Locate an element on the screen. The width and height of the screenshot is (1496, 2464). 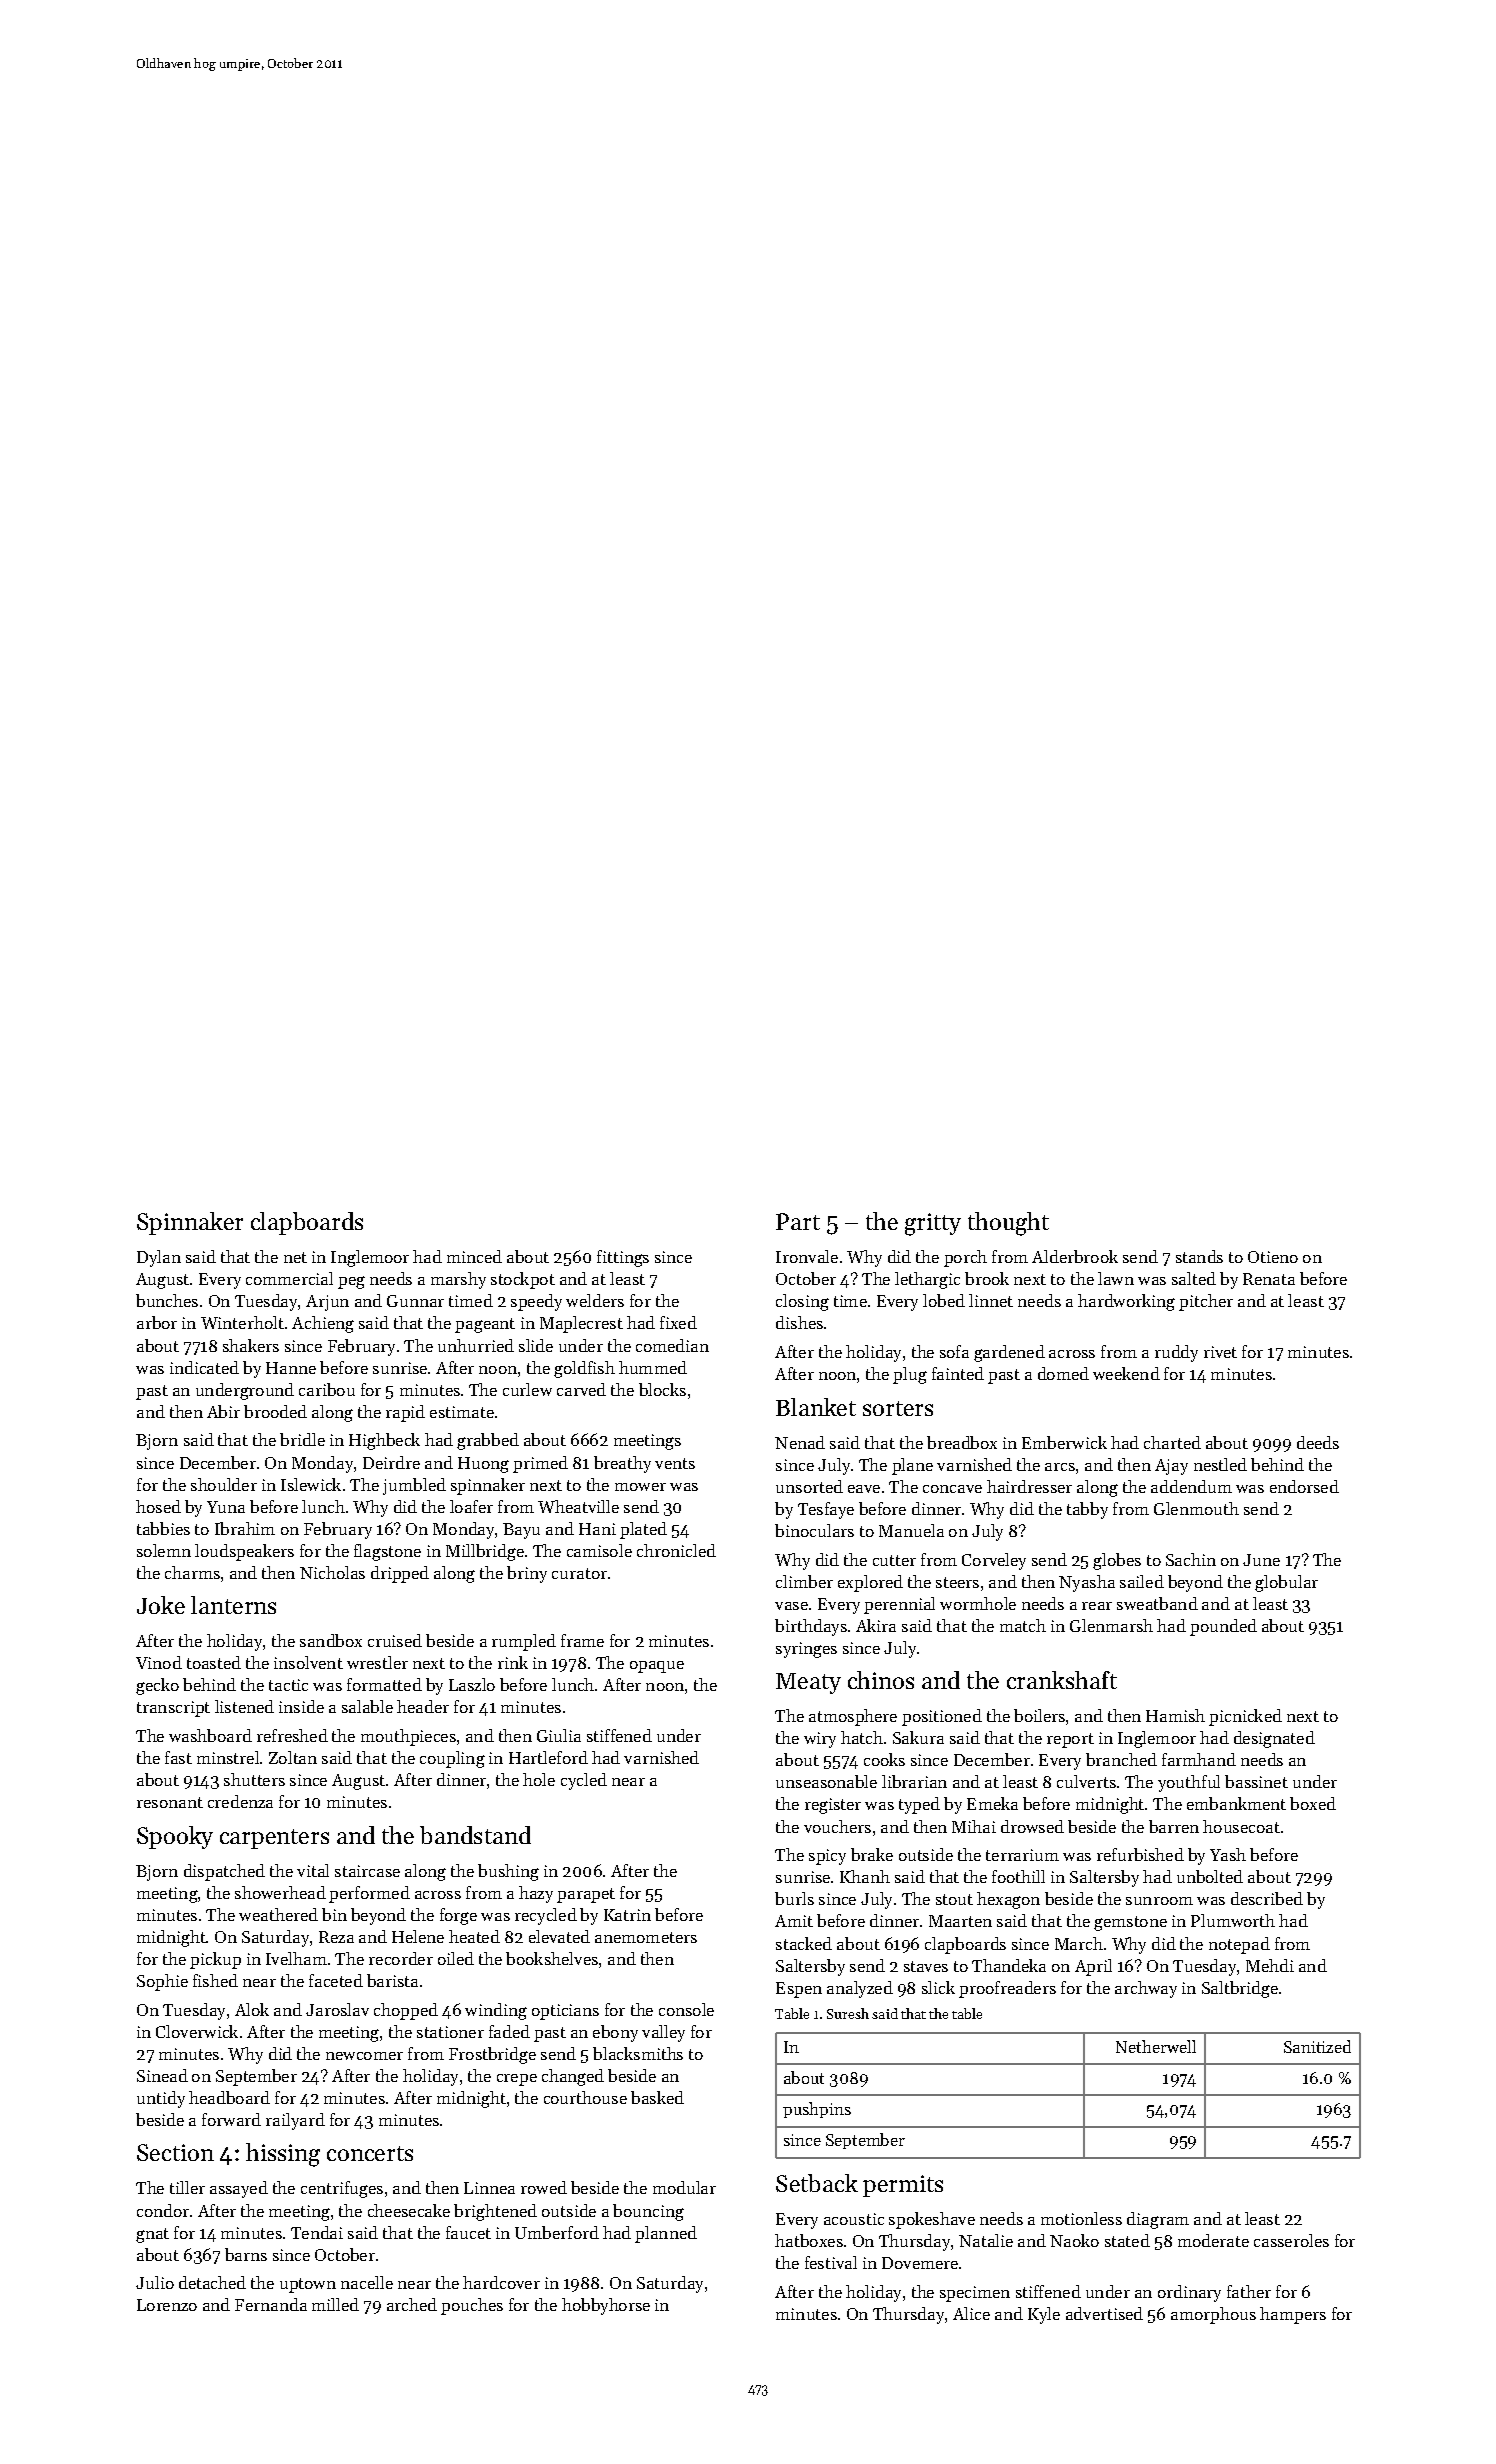
loafer is located at coordinates (471, 1506).
